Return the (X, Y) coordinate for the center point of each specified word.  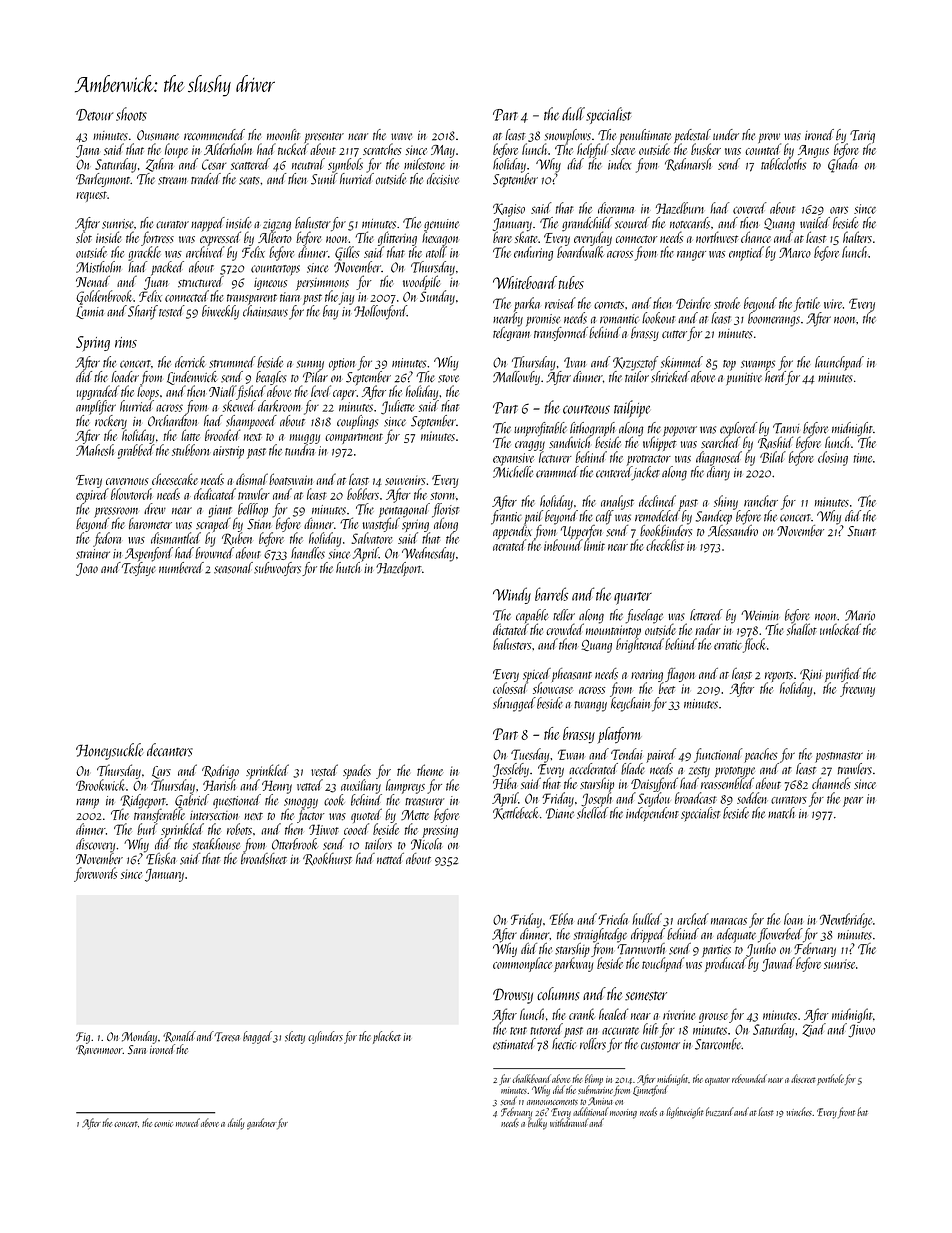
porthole (830, 1079)
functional (718, 755)
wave (401, 136)
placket (387, 1037)
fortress (157, 238)
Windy (512, 595)
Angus (813, 151)
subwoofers (277, 569)
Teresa (227, 1037)
